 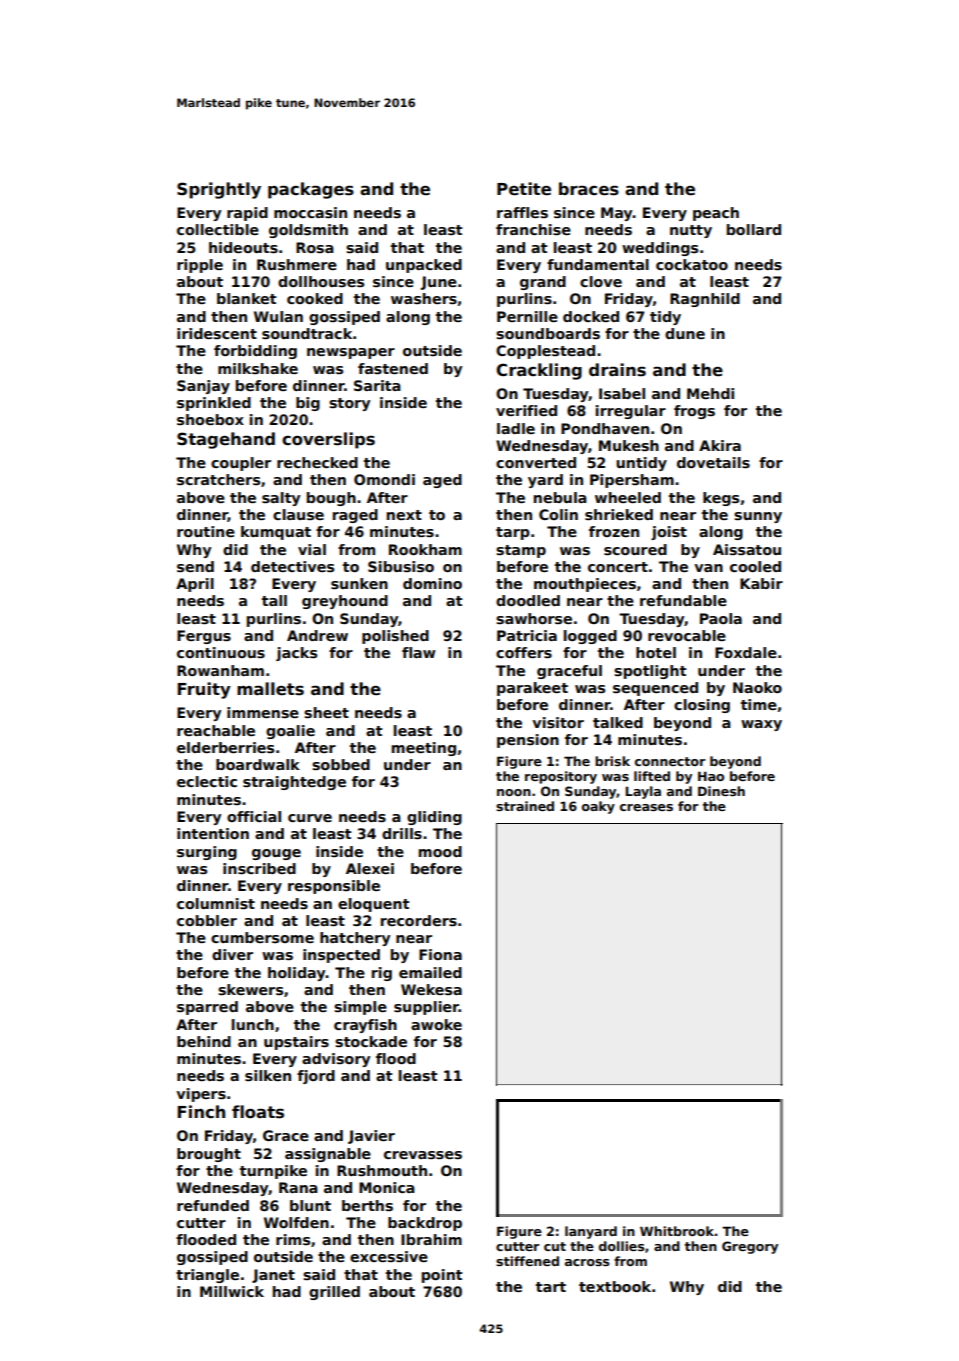 I want to click on cobbler, so click(x=207, y=920).
